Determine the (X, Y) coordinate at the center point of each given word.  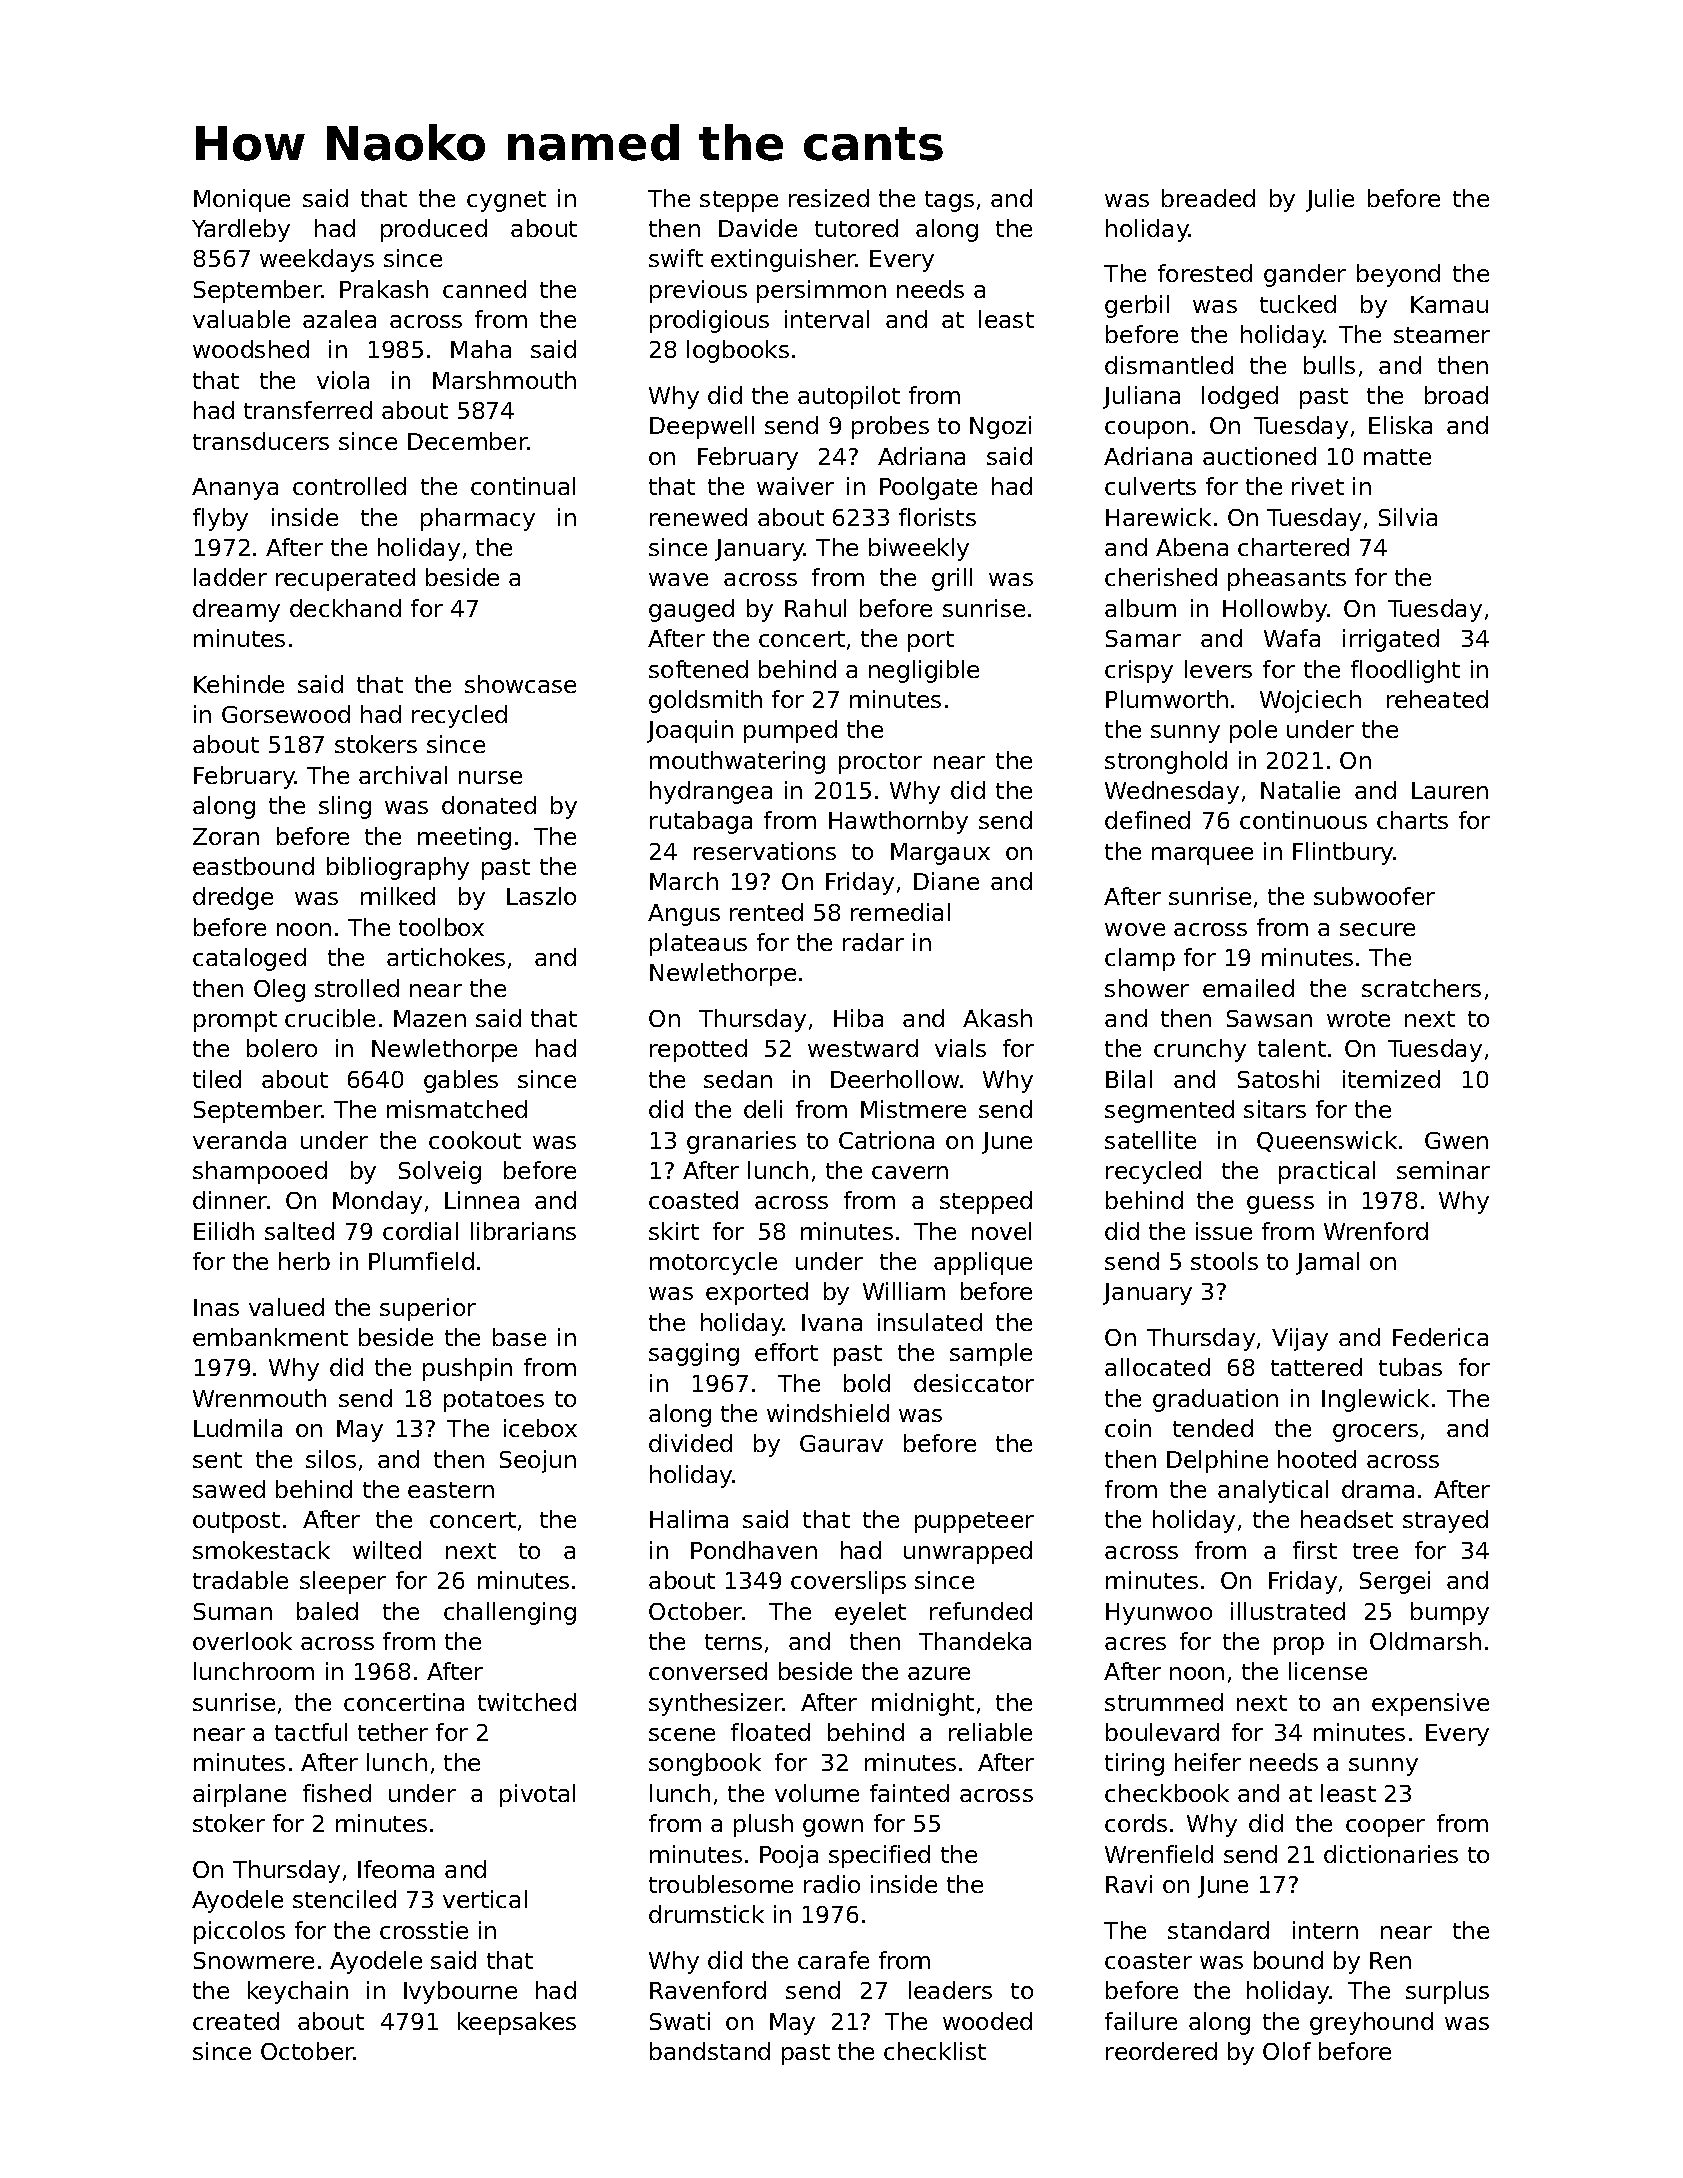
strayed (1445, 1521)
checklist (935, 2051)
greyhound (1371, 2023)
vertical (485, 1899)
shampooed (260, 1172)
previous (698, 291)
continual (523, 486)
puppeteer (974, 1522)
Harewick (1158, 517)
